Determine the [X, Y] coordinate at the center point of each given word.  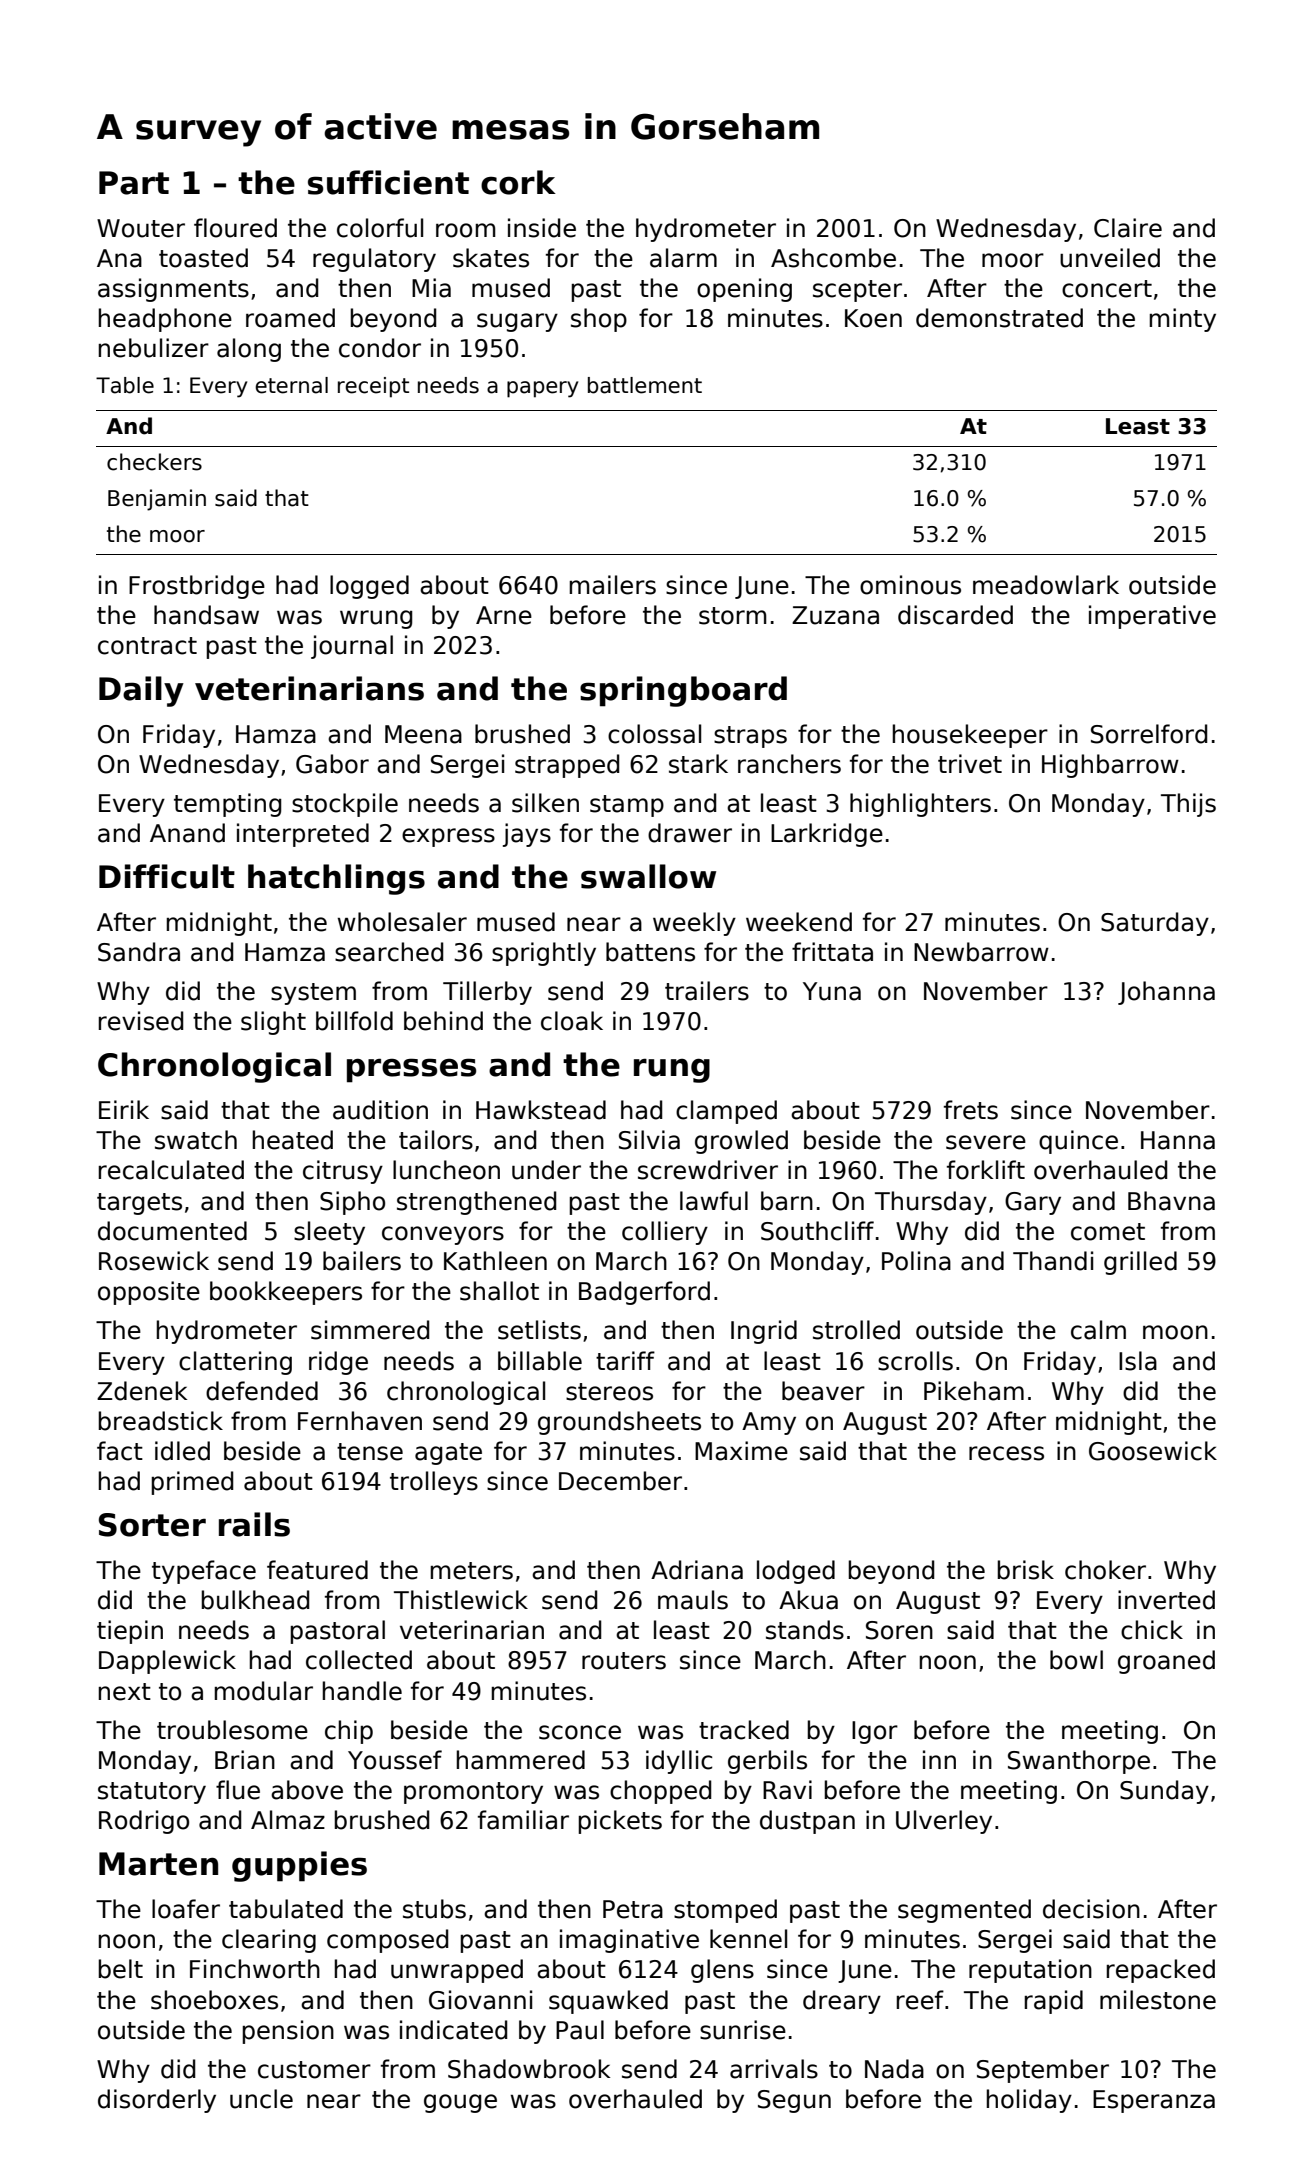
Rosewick [154, 1261]
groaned [1166, 1662]
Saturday [1155, 924]
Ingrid [764, 1332]
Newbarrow [981, 952]
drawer [690, 833]
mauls [693, 1600]
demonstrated [999, 318]
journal [352, 647]
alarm [683, 258]
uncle [261, 2099]
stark [698, 764]
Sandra [139, 952]
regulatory [374, 260]
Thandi [1053, 1261]
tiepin [130, 1632]
